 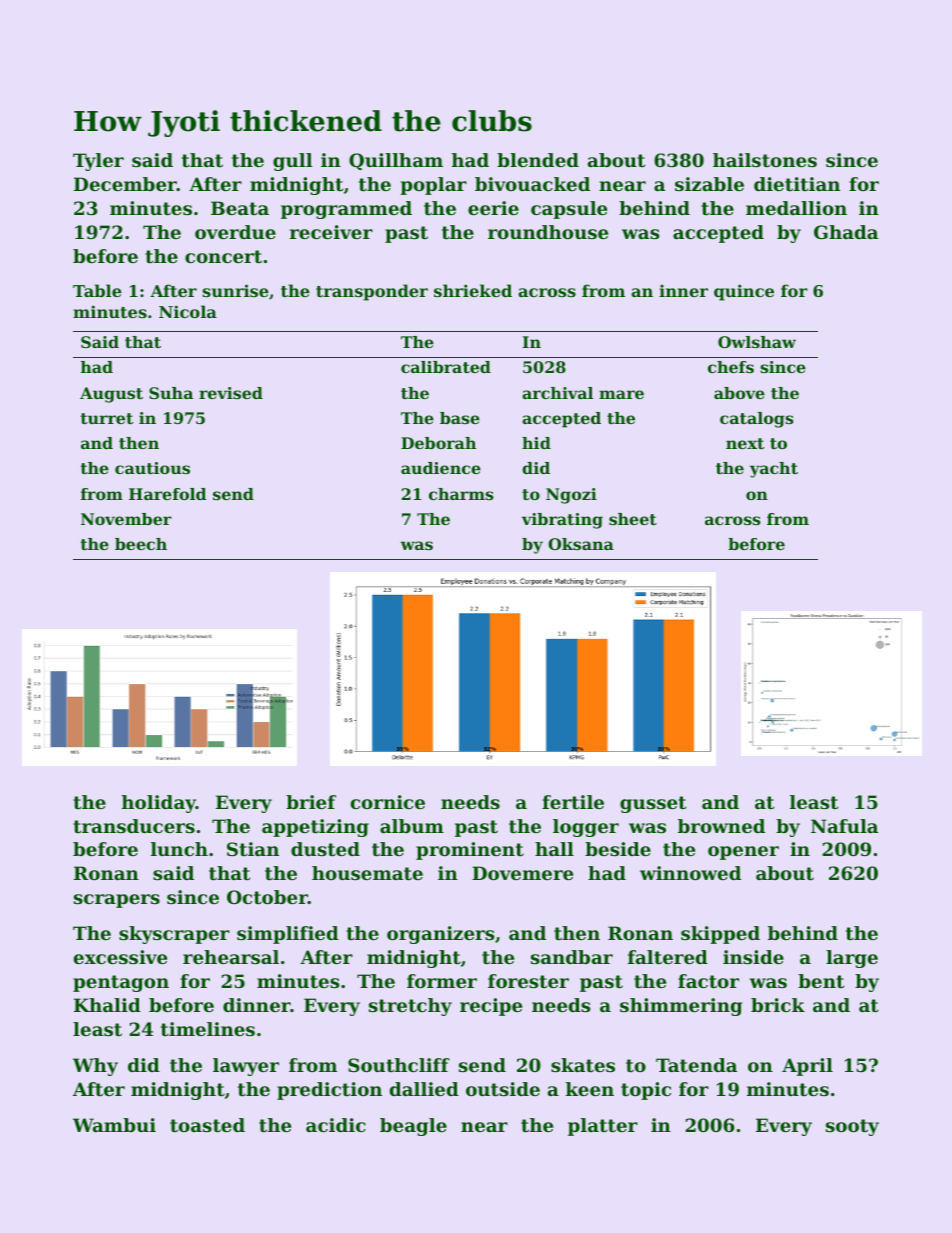 What do you see at coordinates (134, 826) in the document?
I see `transducers` at bounding box center [134, 826].
